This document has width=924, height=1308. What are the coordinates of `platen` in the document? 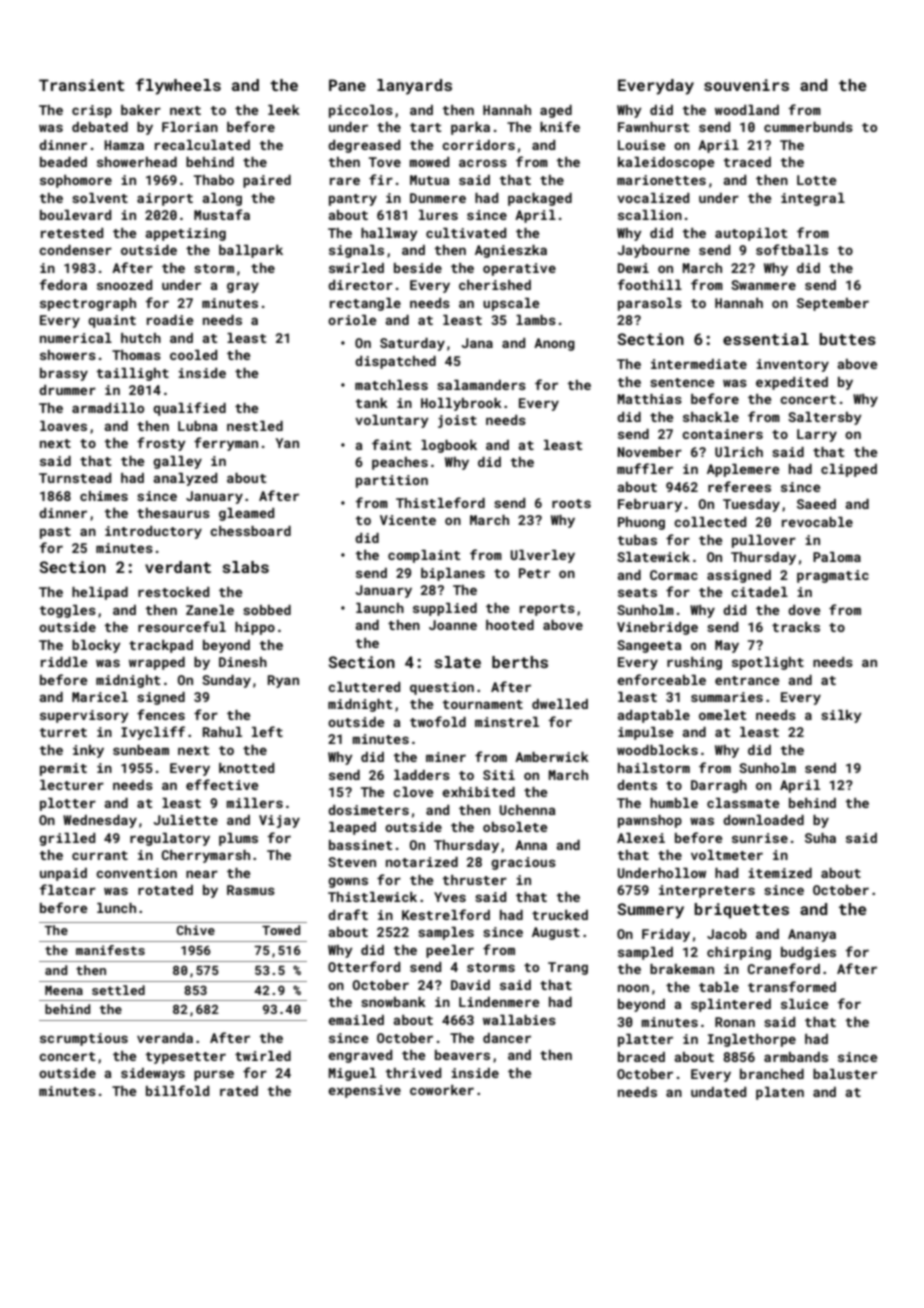 It's located at (780, 1093).
